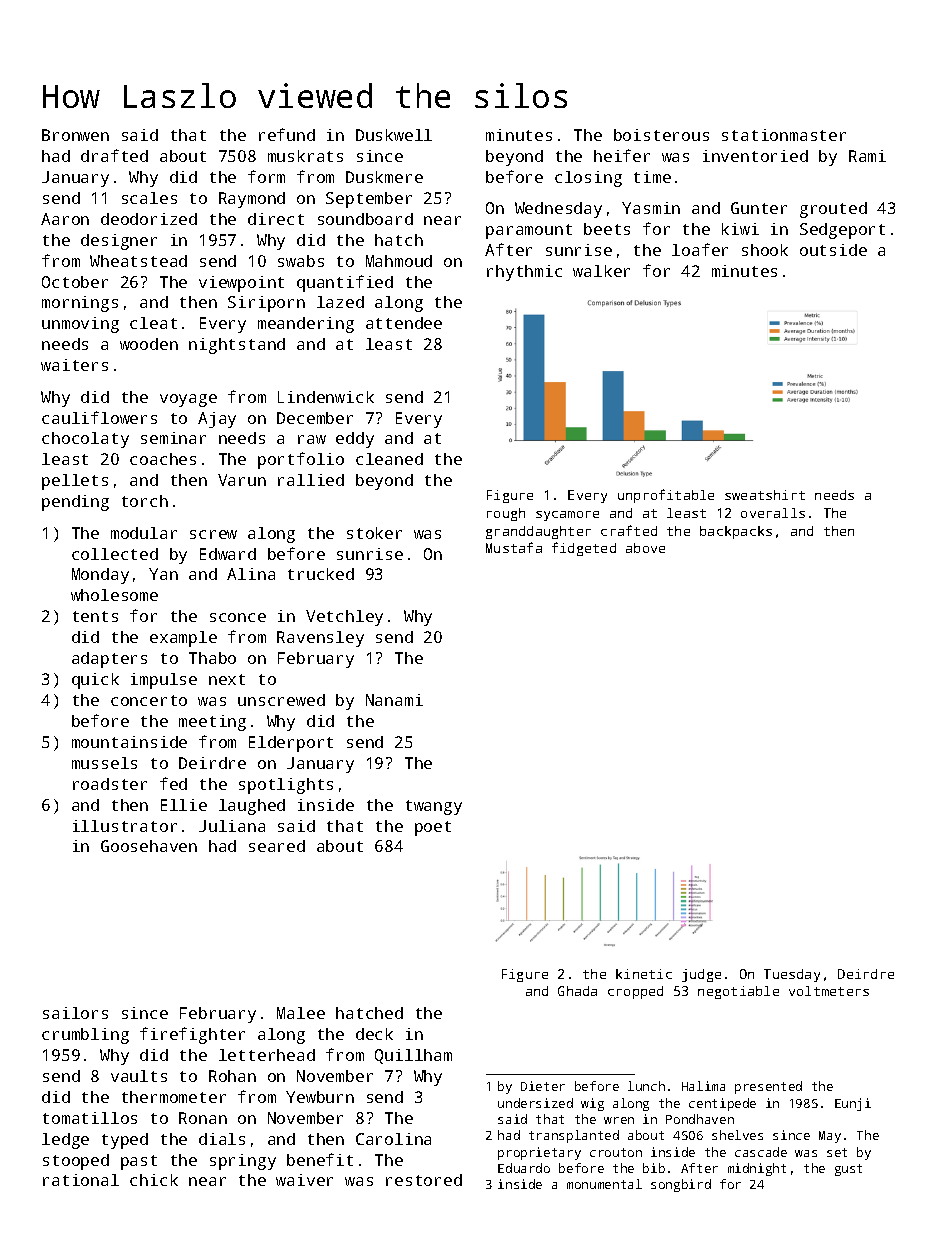 The height and width of the image is (1233, 952). Describe the element at coordinates (95, 681) in the image. I see `quick` at that location.
